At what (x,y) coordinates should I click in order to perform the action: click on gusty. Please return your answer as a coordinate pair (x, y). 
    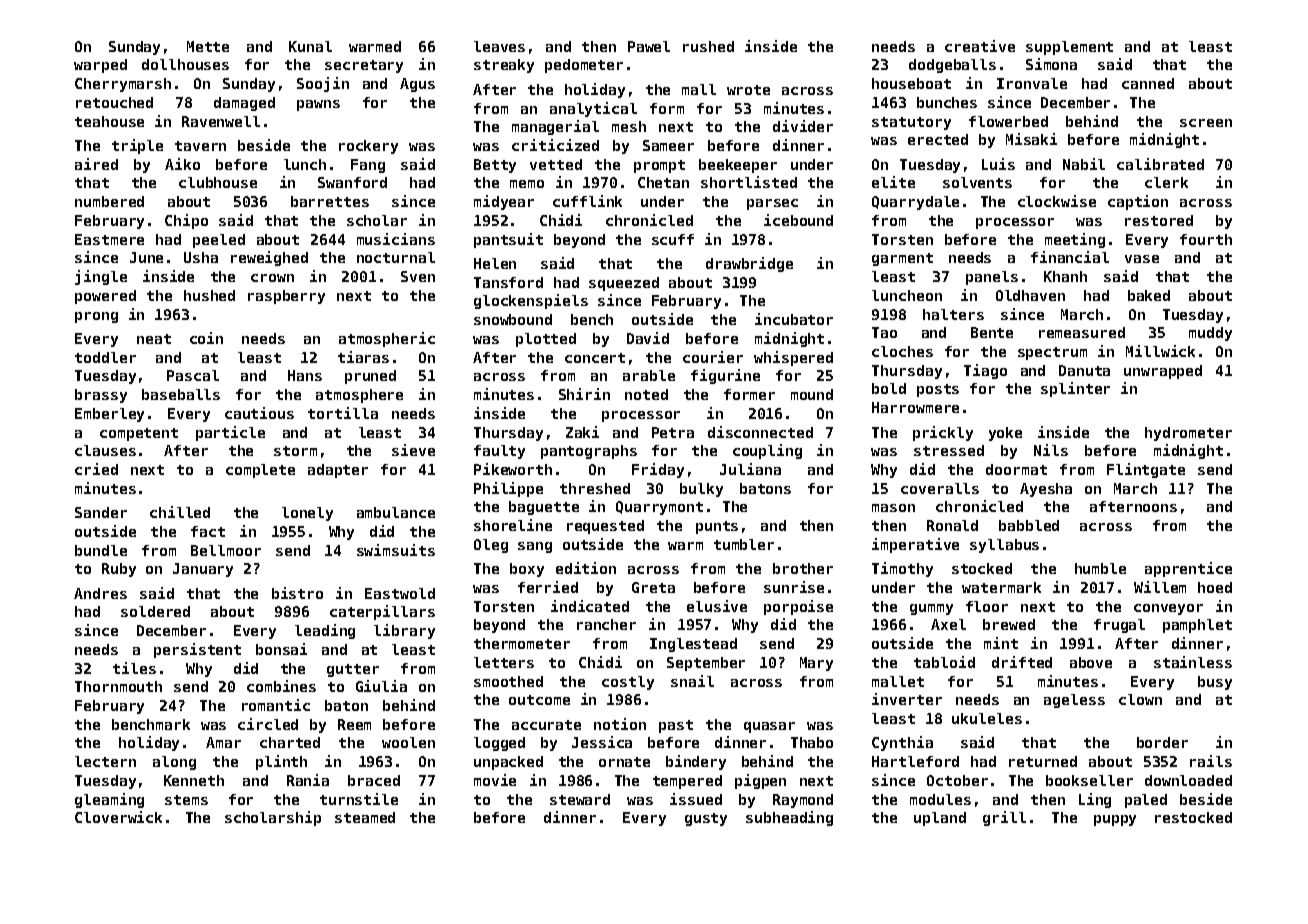
    Looking at the image, I should click on (706, 819).
